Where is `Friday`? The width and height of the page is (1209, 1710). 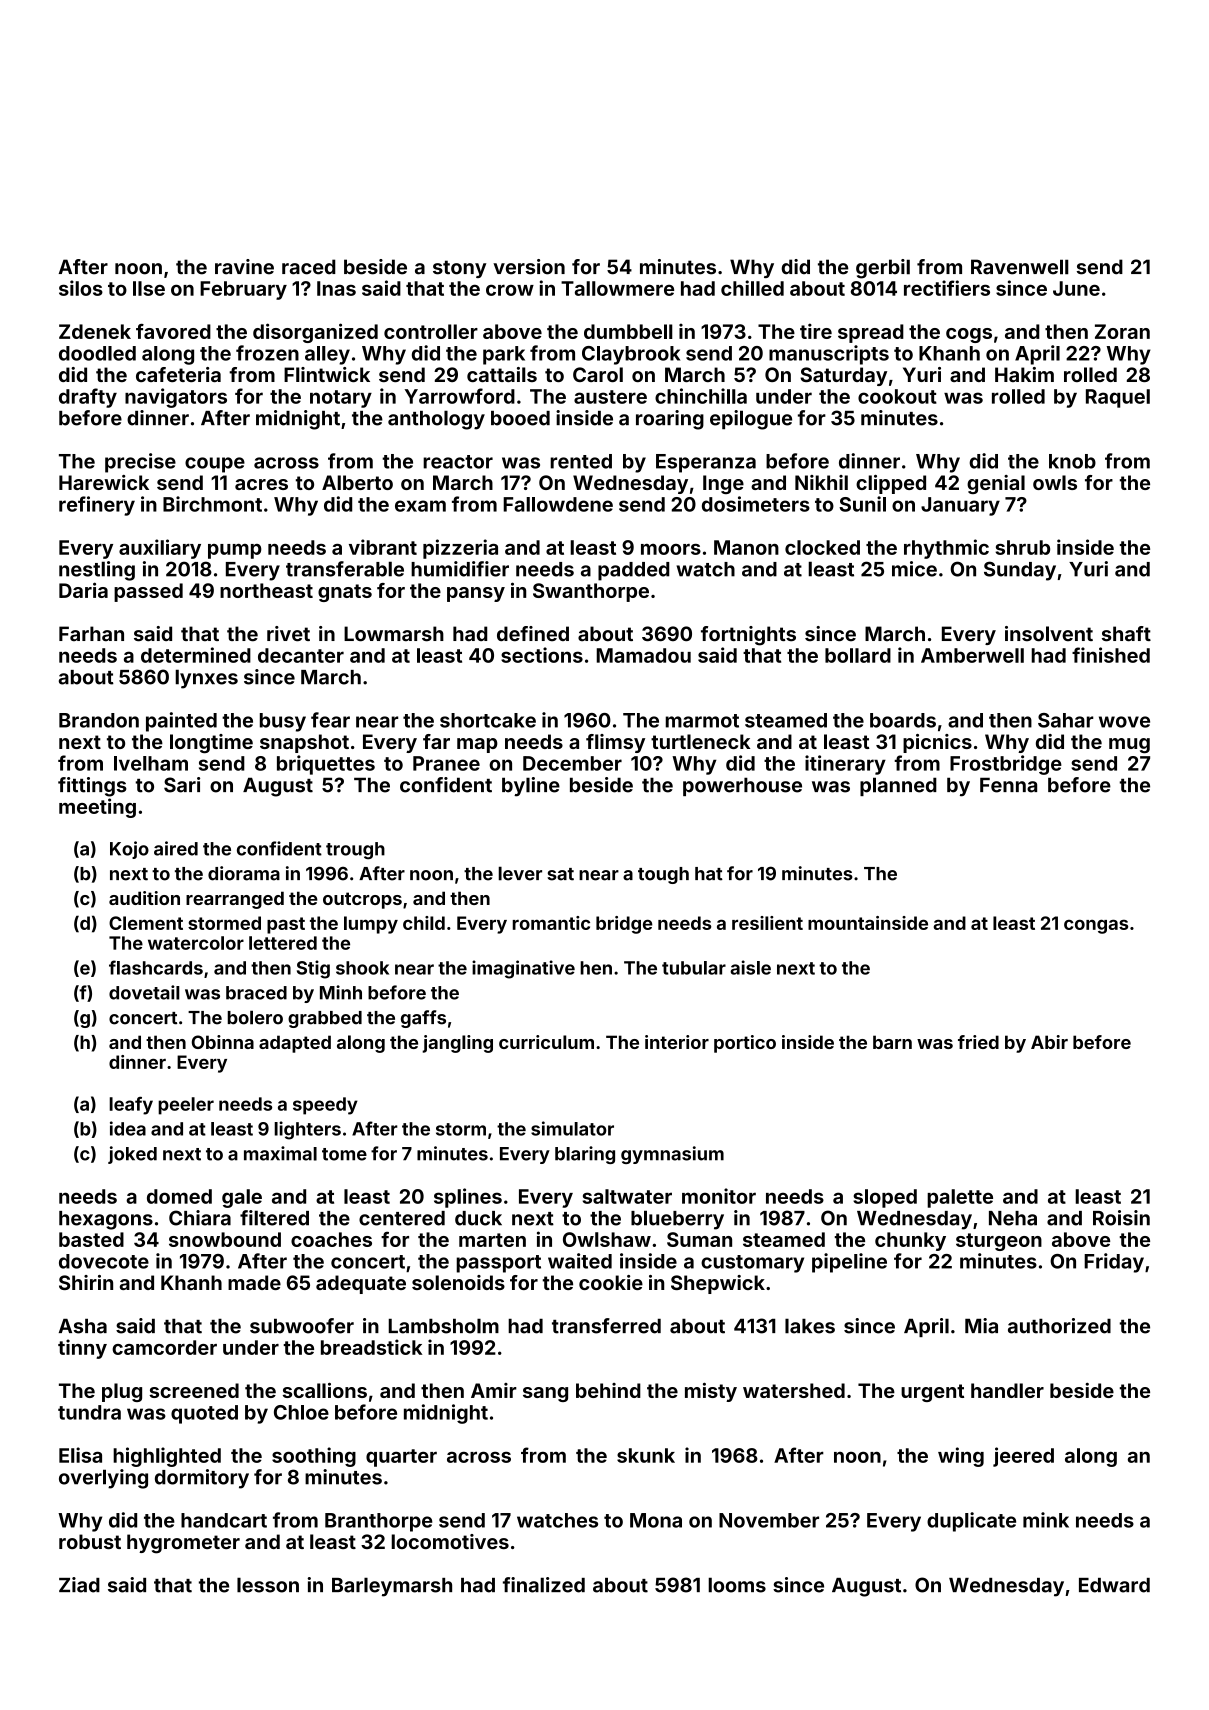
Friday is located at coordinates (1114, 1263).
